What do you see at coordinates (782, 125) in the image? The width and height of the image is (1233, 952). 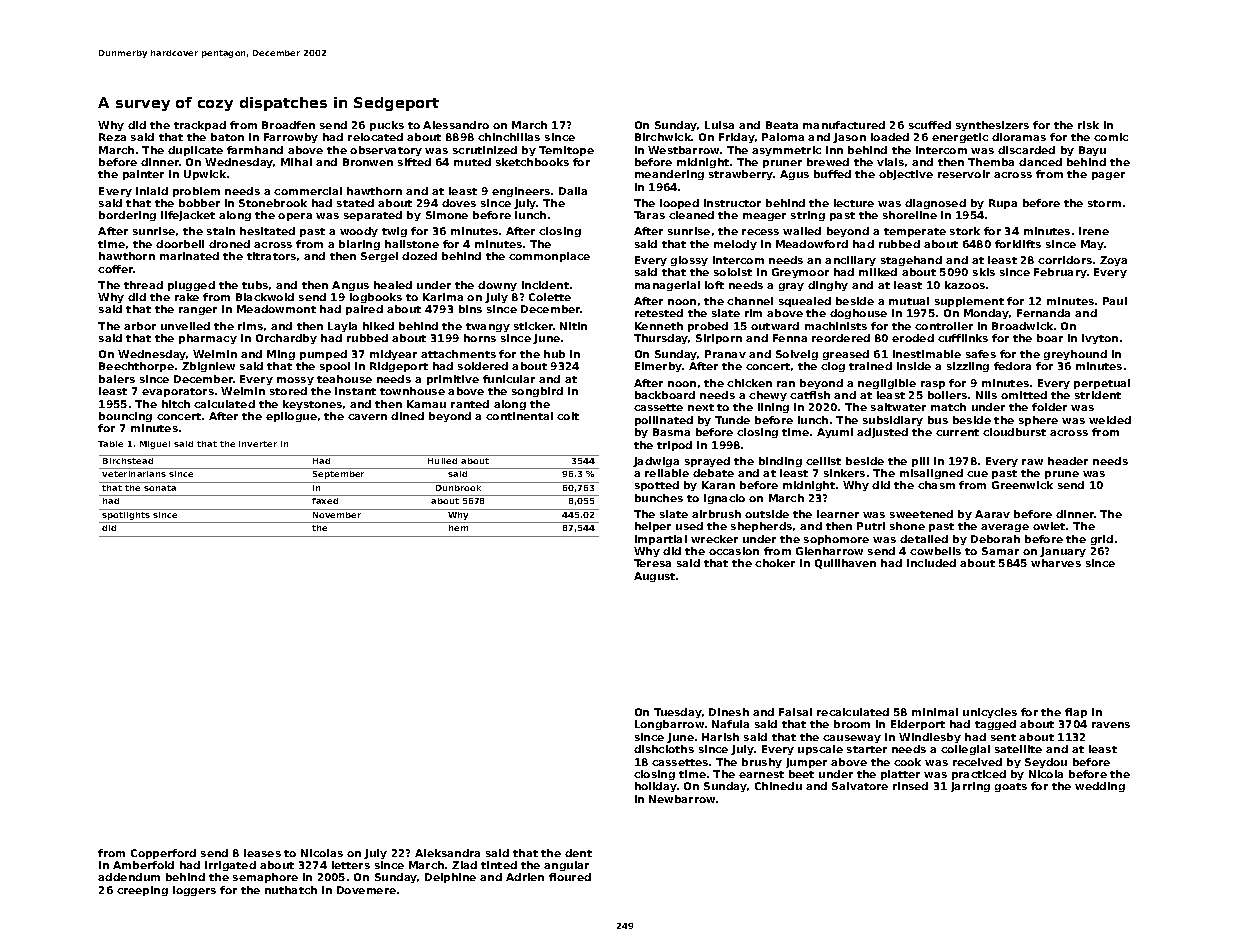 I see `Beata` at bounding box center [782, 125].
